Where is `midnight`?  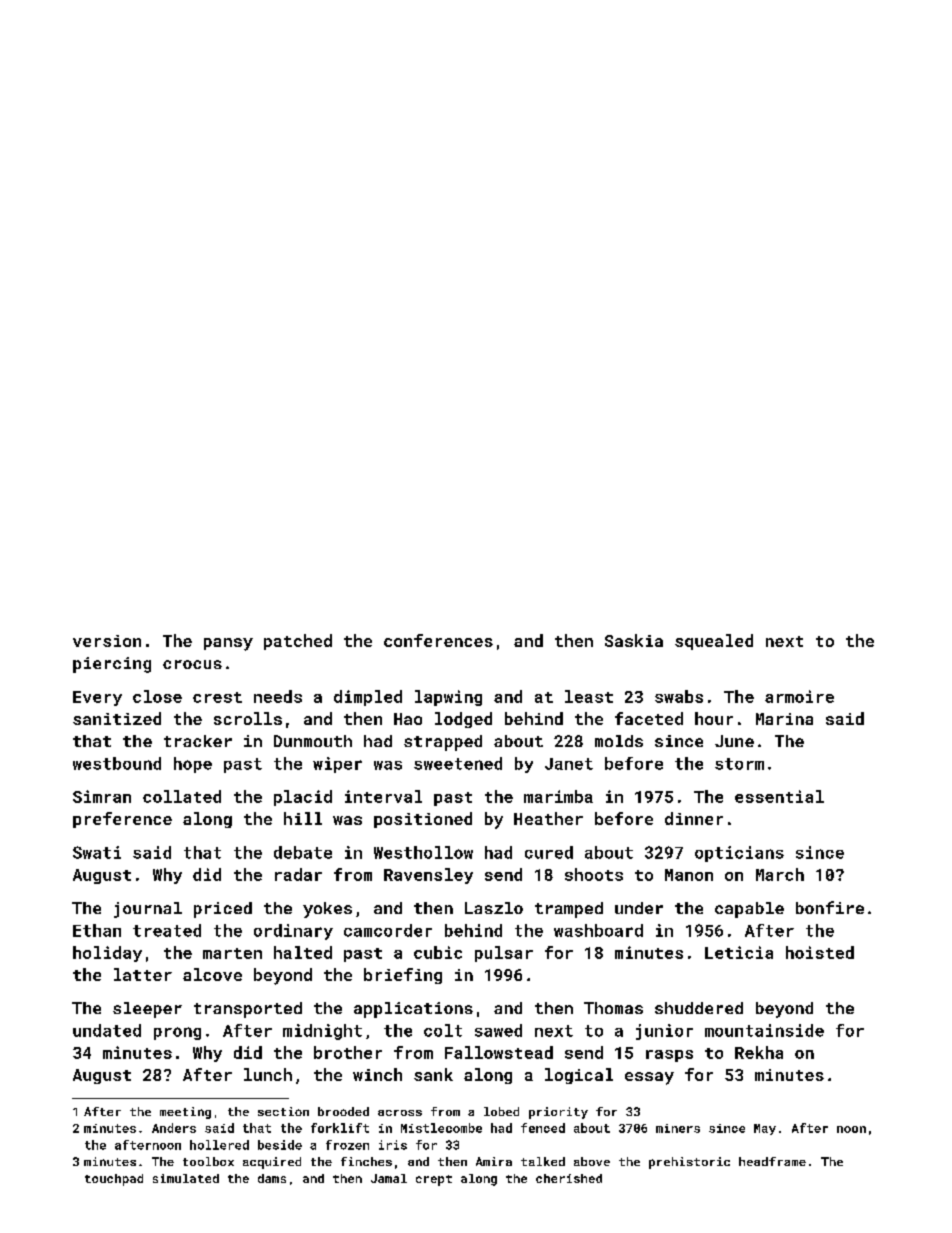
midnight is located at coordinates (322, 1032).
